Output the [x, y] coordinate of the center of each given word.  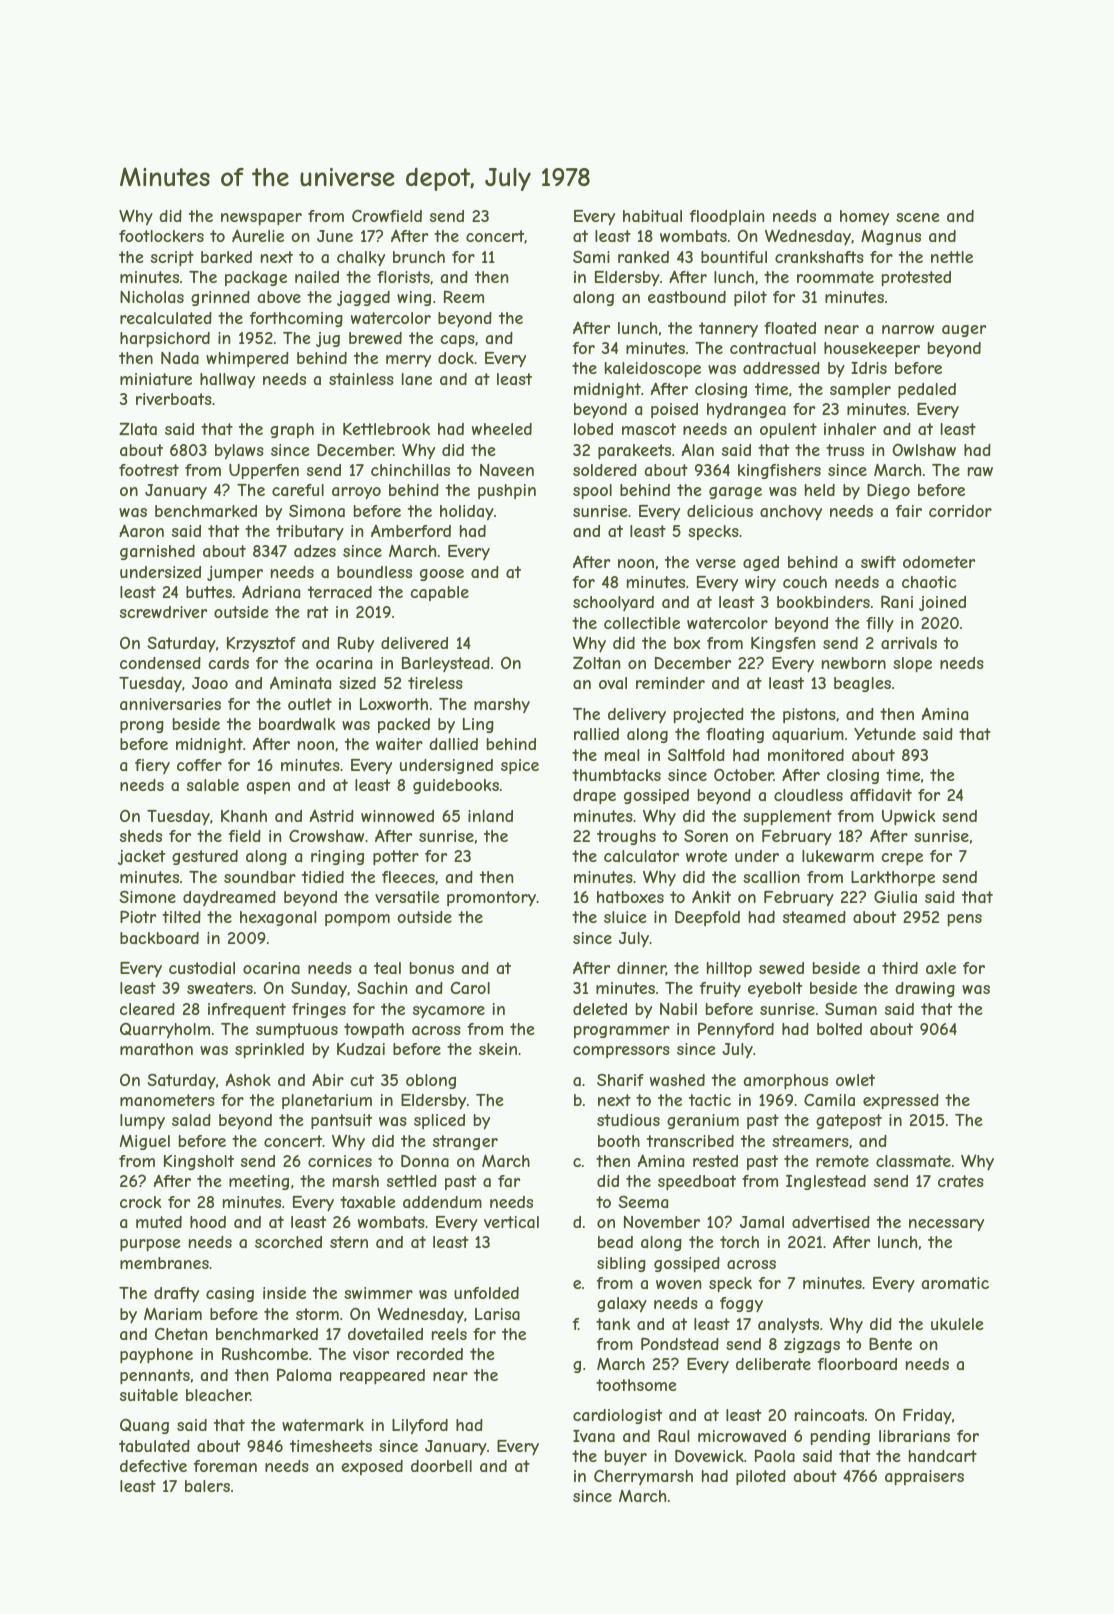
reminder [670, 683]
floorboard [857, 1364]
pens [965, 920]
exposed [372, 1467]
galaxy [622, 1304]
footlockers [161, 236]
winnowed [397, 816]
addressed [781, 368]
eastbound [687, 297]
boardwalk [297, 724]
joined [942, 603]
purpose [150, 1245]
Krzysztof [261, 645]
